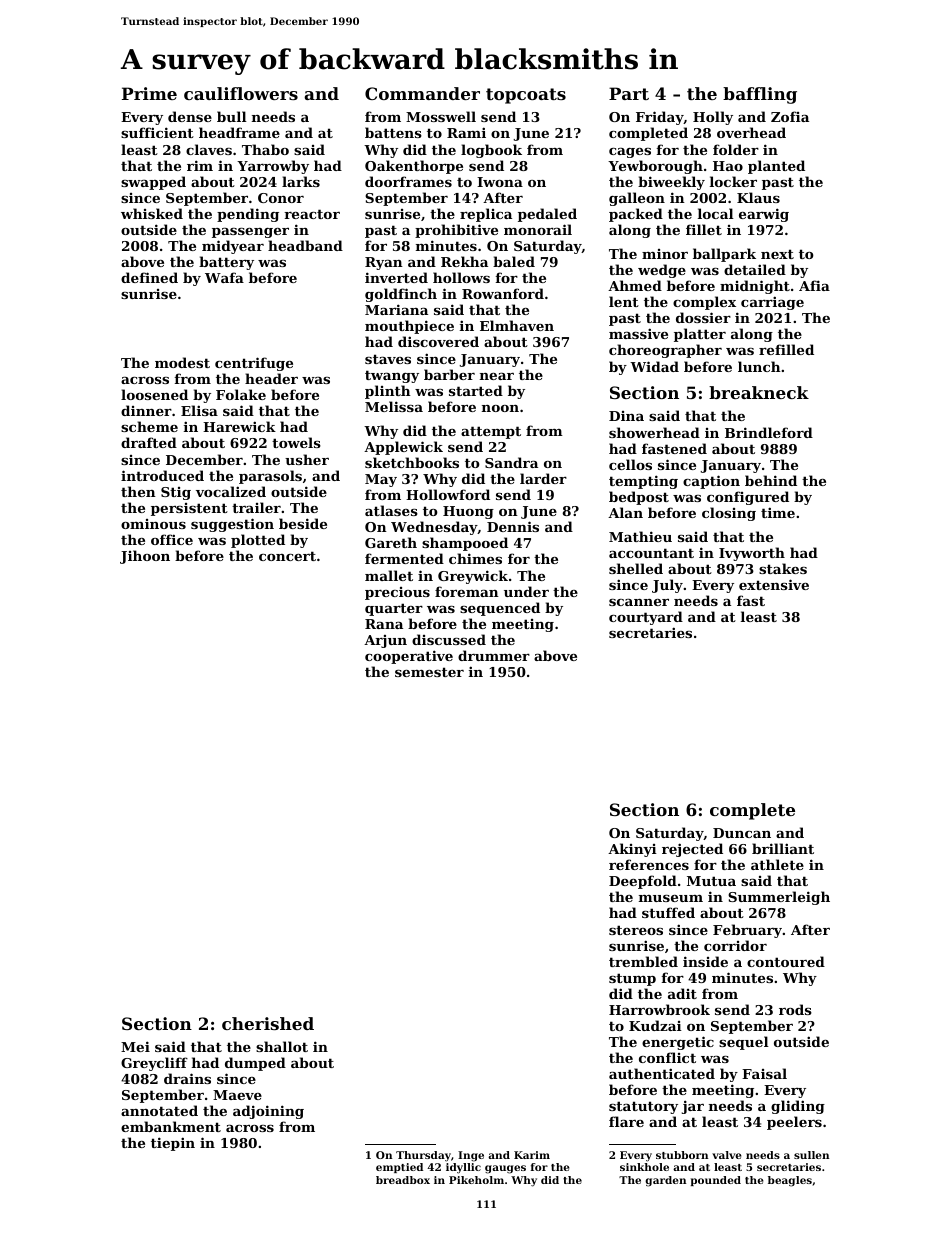  Describe the element at coordinates (268, 1023) in the page. I see `cherished` at that location.
